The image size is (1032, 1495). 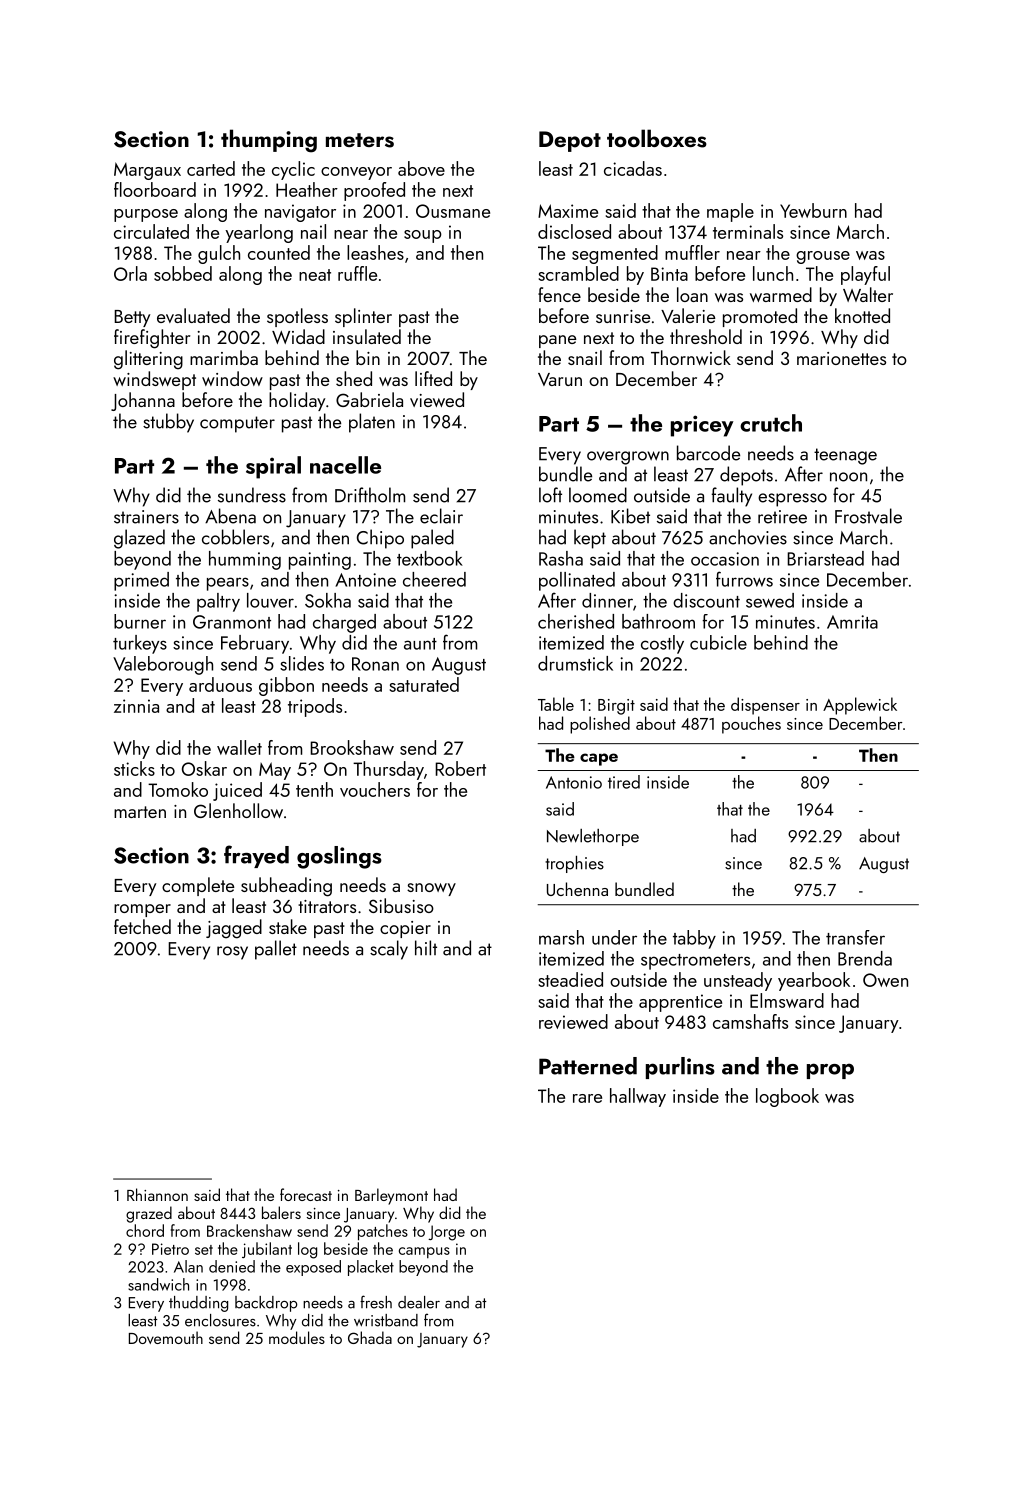 What do you see at coordinates (630, 516) in the image?
I see `Kibet` at bounding box center [630, 516].
